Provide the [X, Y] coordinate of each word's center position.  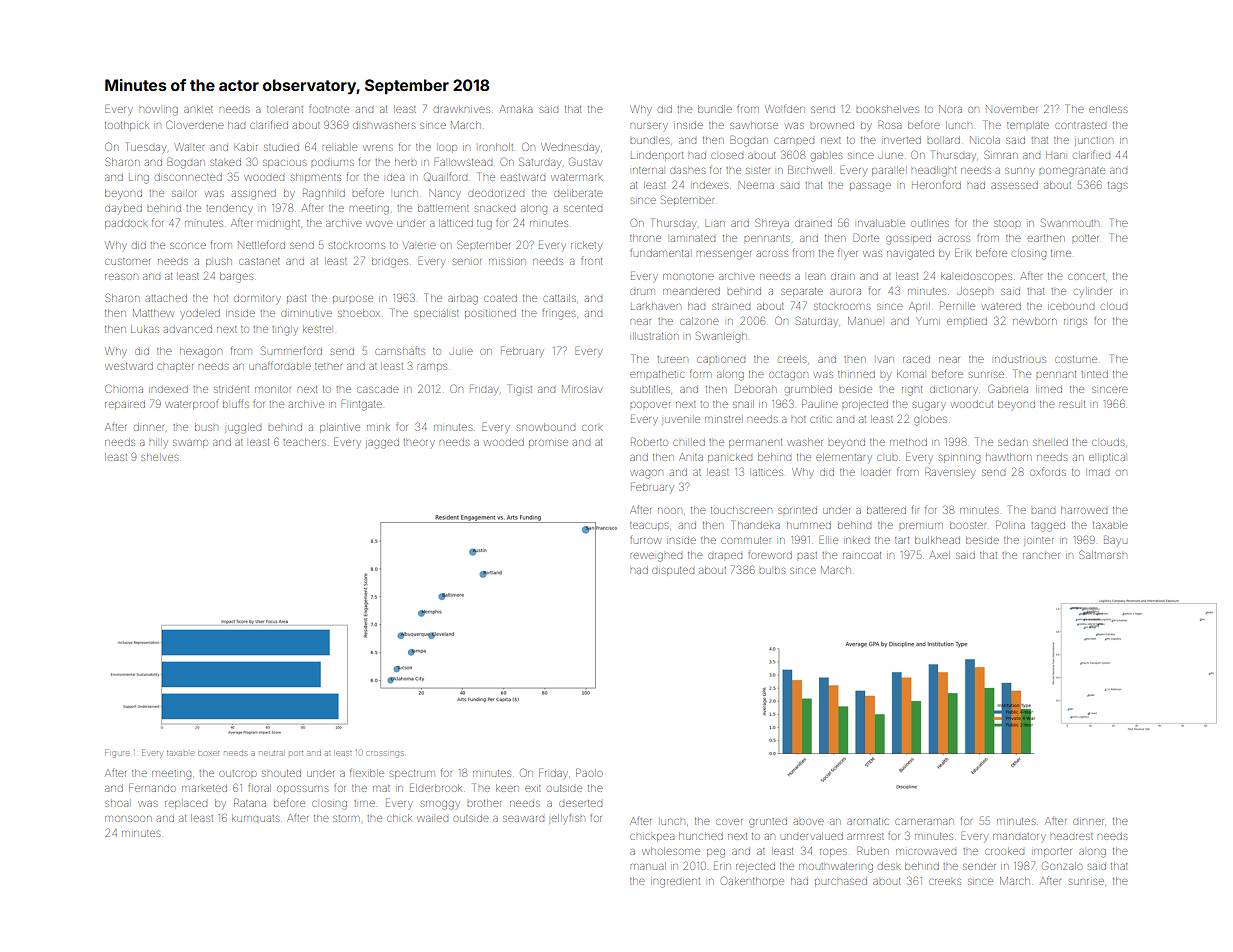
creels [792, 359]
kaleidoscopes [976, 277]
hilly [159, 443]
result [1072, 404]
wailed [432, 819]
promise [548, 443]
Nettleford [261, 244]
